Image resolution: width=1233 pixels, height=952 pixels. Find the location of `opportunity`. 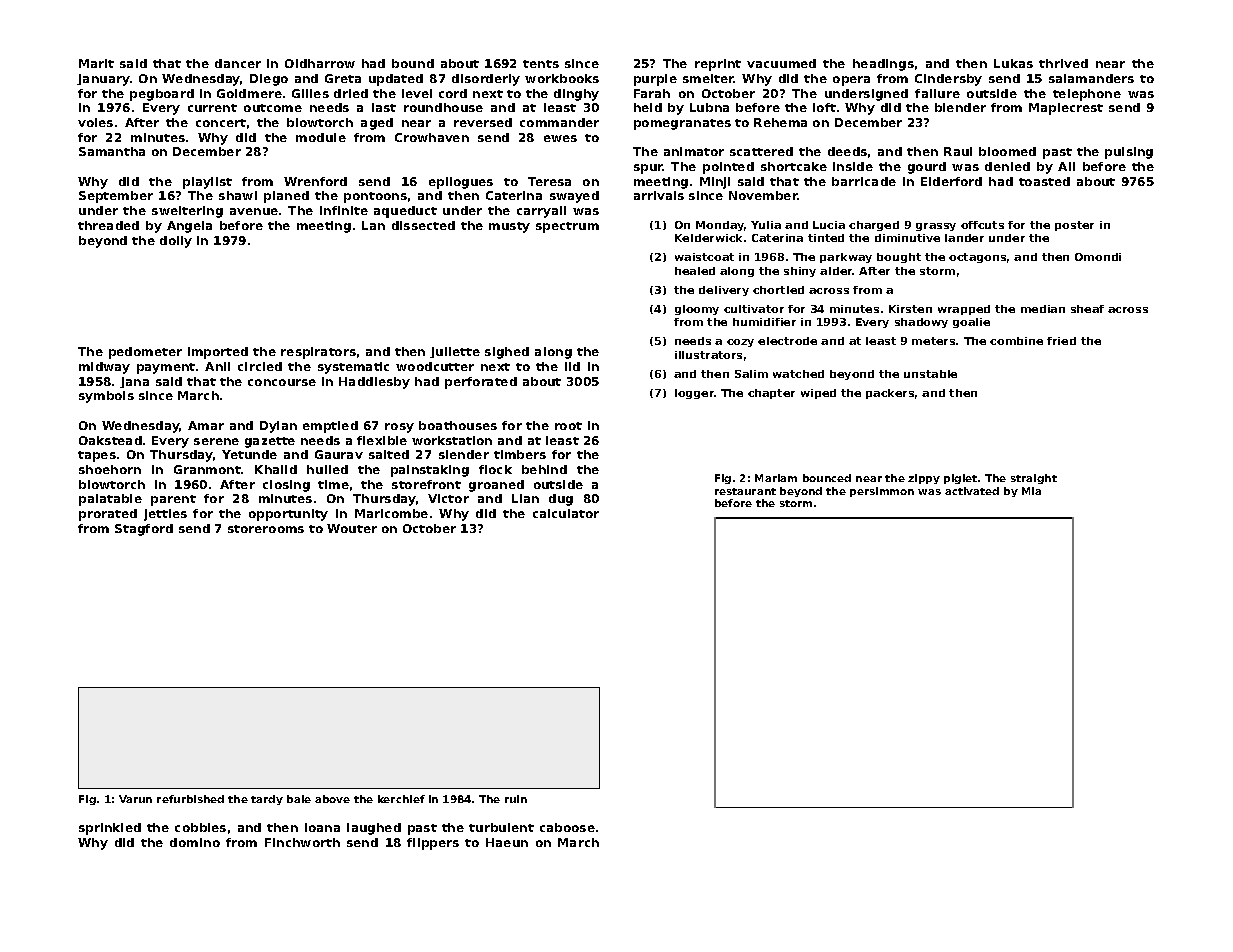

opportunity is located at coordinates (288, 515).
